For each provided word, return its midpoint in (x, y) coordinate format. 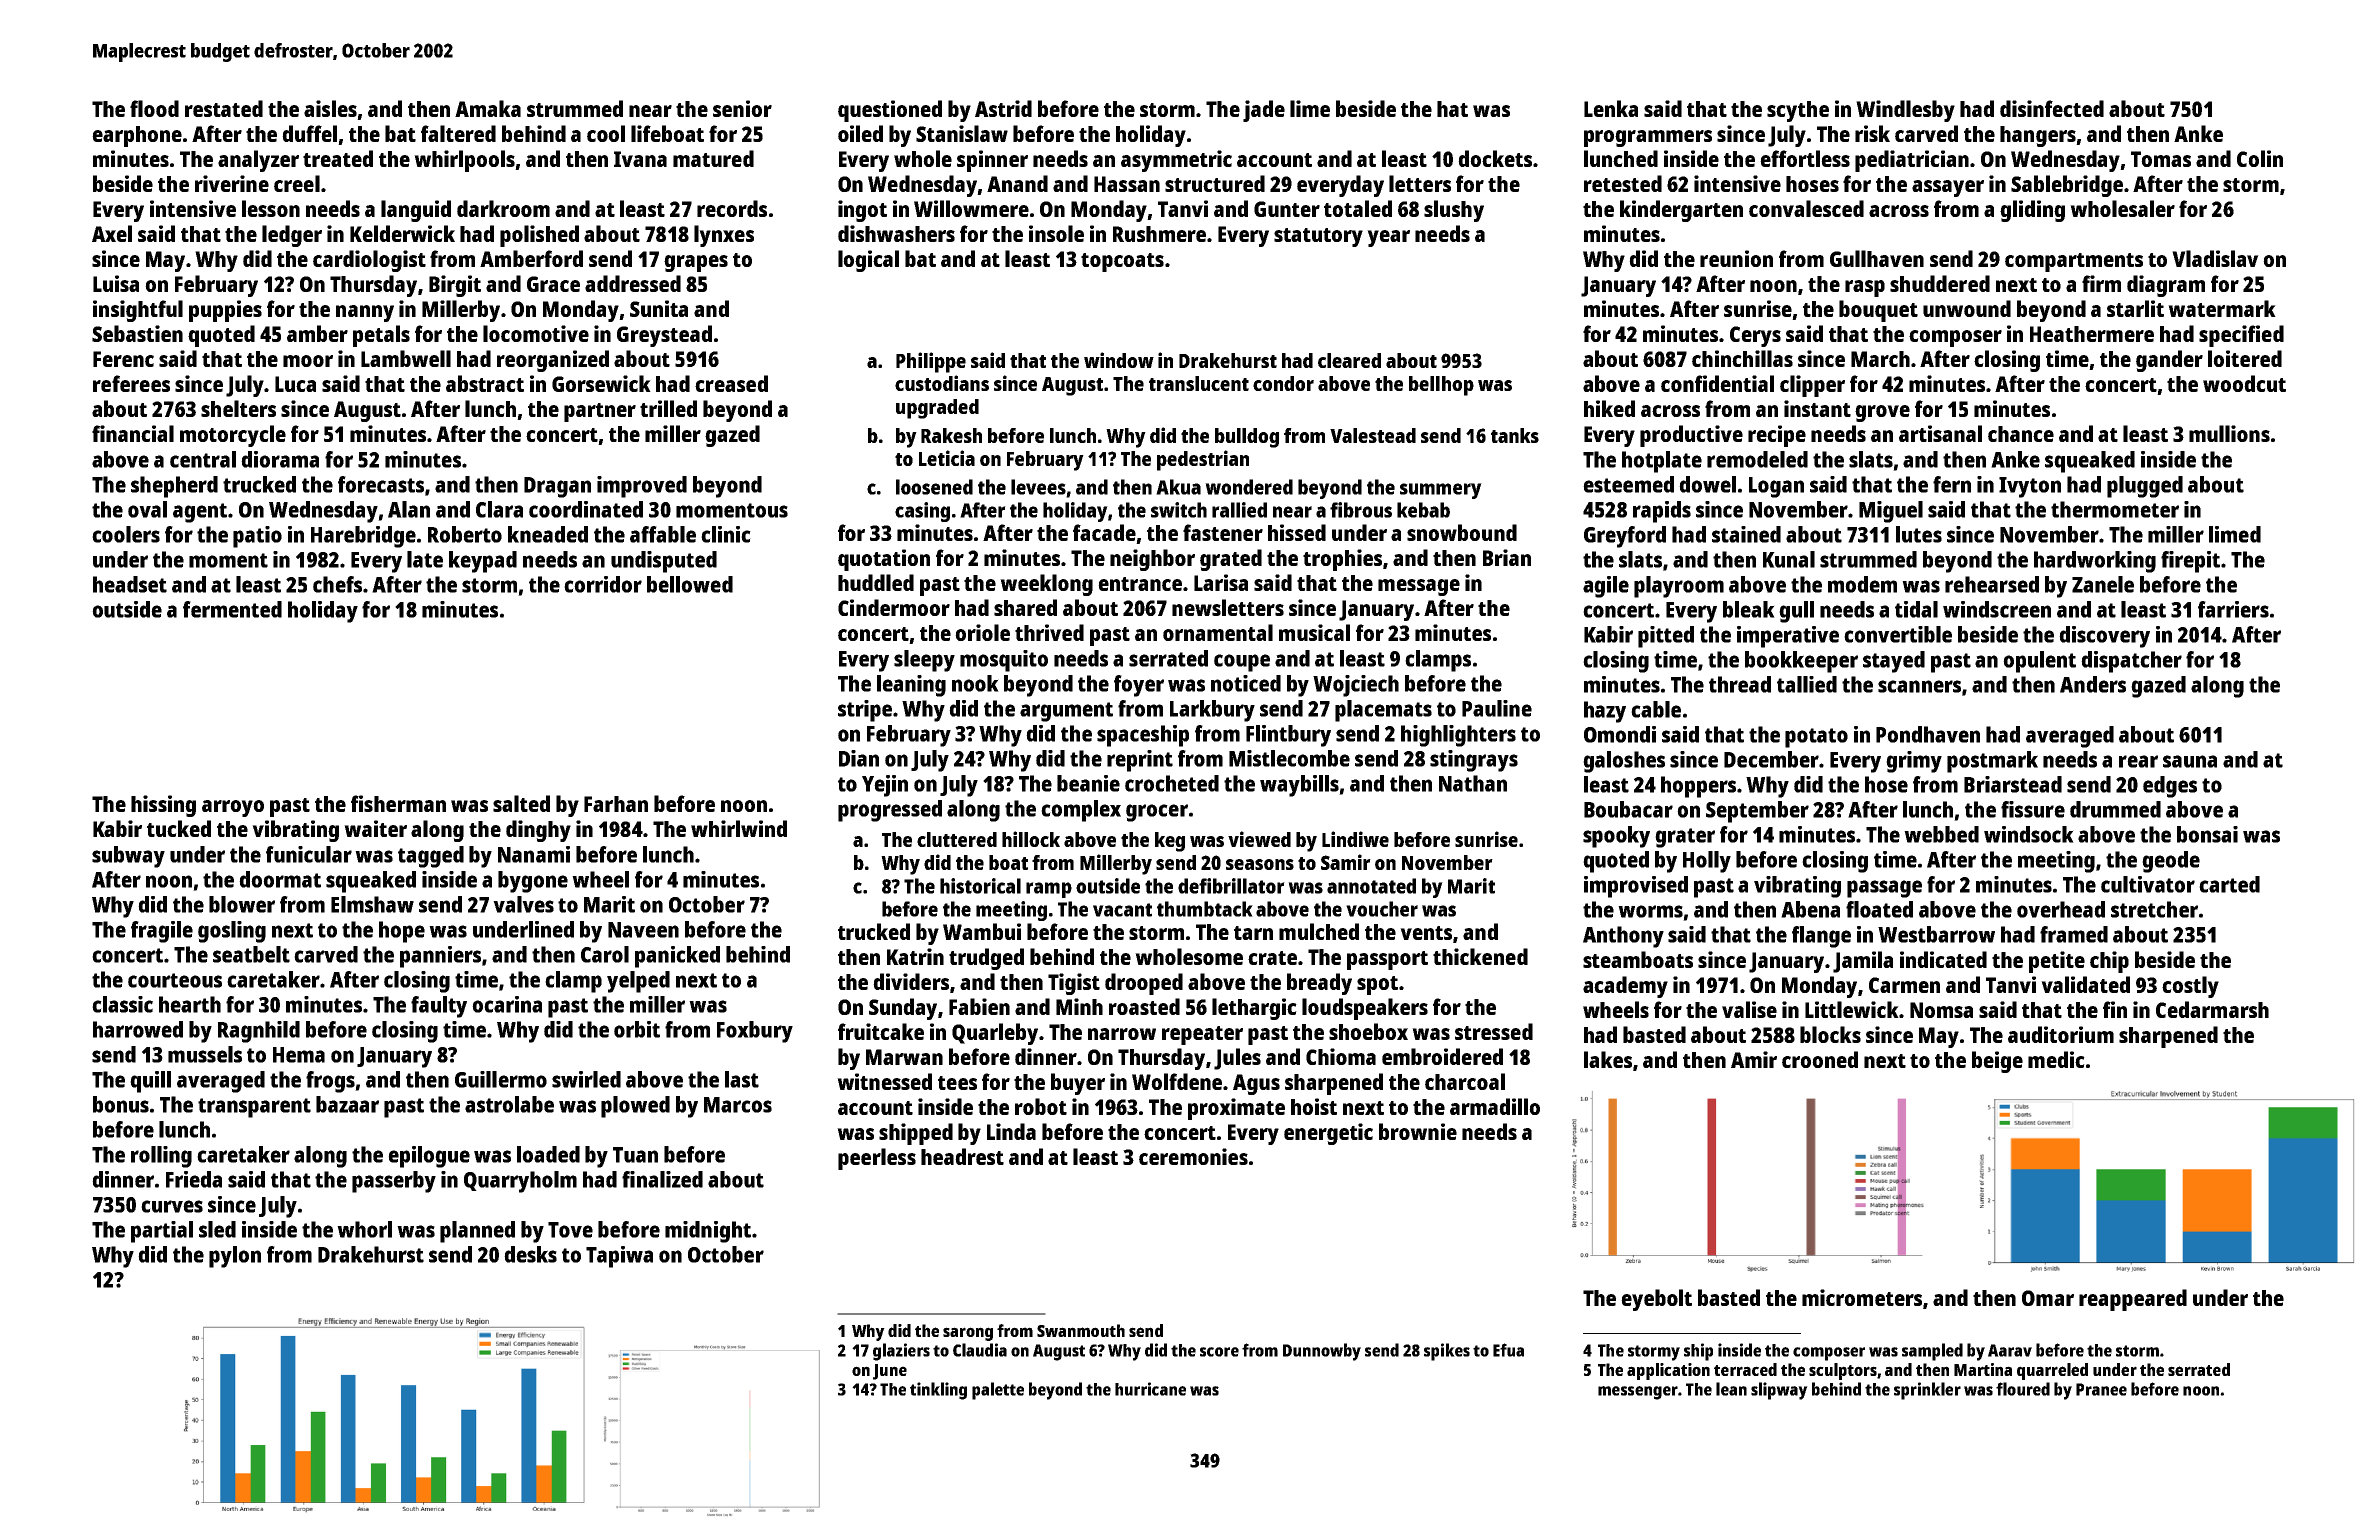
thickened (1480, 956)
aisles (330, 108)
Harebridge (363, 537)
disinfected (2052, 108)
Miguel (1891, 512)
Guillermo (501, 1079)
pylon (235, 1257)
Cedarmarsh (2212, 1009)
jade (1264, 111)
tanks (1515, 435)
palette (998, 1391)
